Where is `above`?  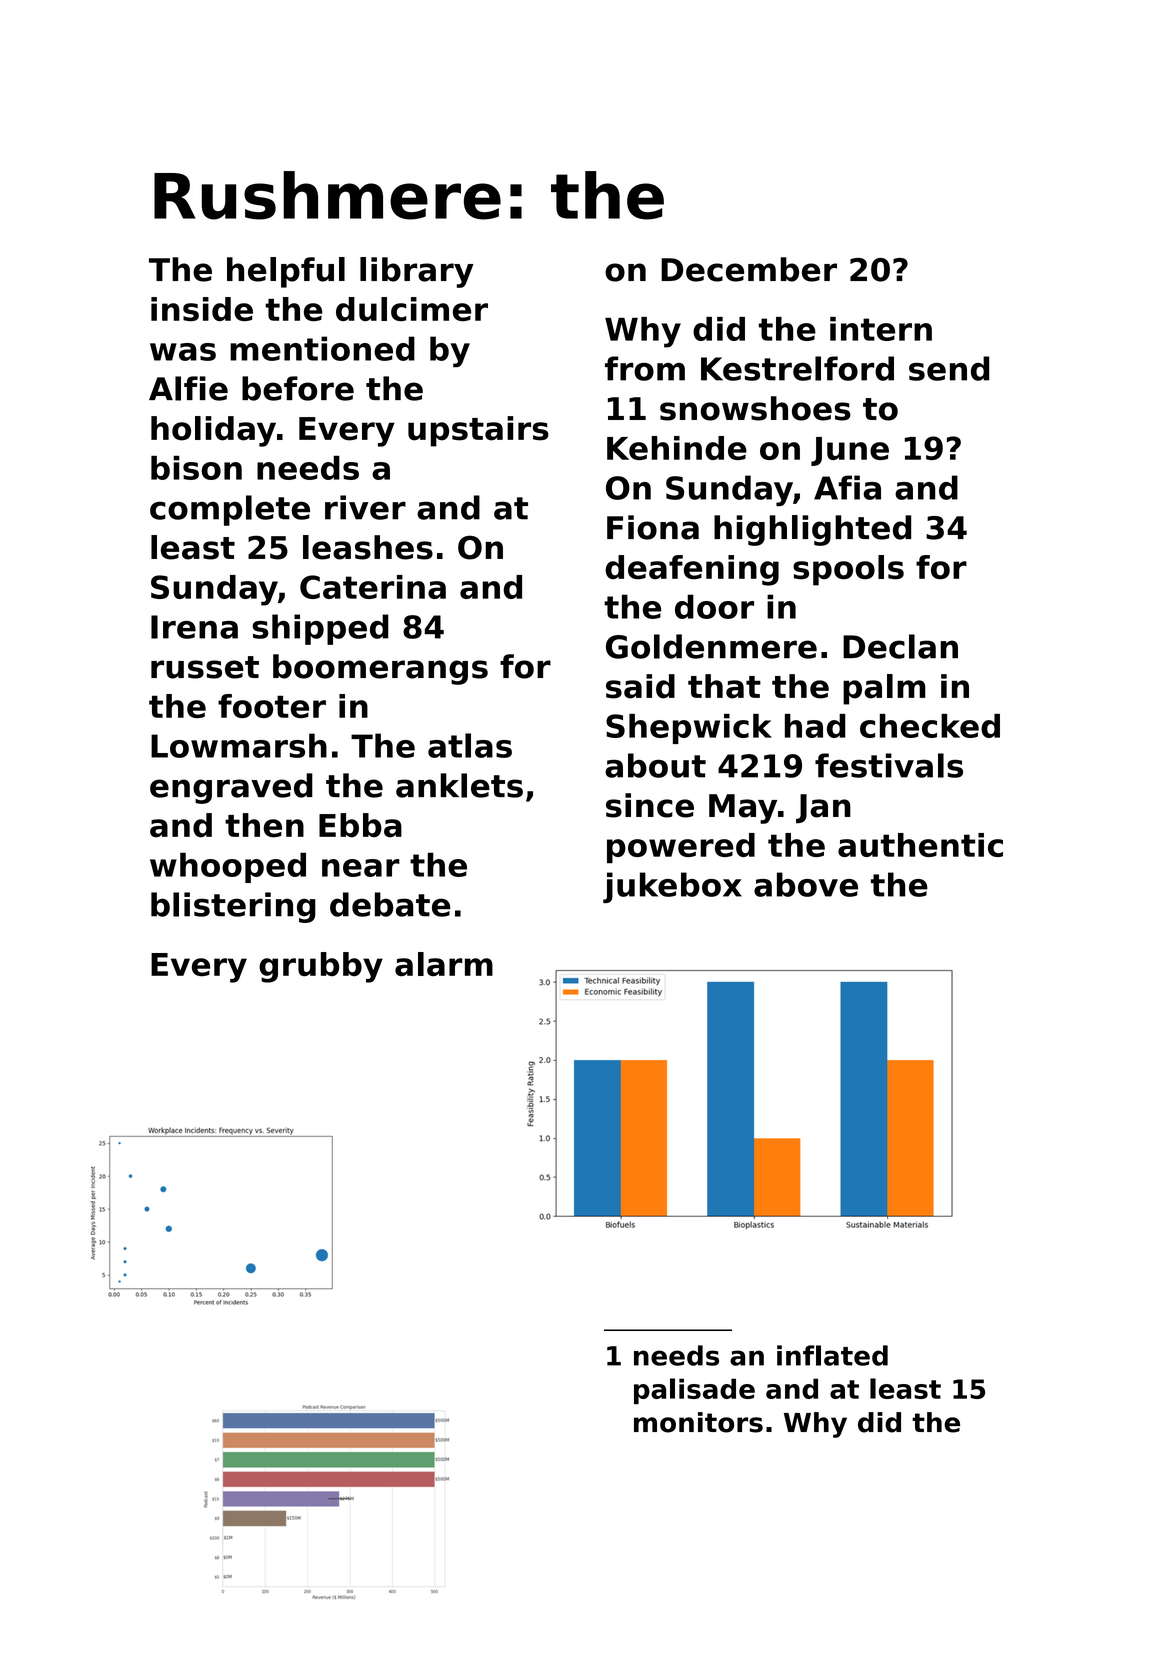 above is located at coordinates (806, 884).
